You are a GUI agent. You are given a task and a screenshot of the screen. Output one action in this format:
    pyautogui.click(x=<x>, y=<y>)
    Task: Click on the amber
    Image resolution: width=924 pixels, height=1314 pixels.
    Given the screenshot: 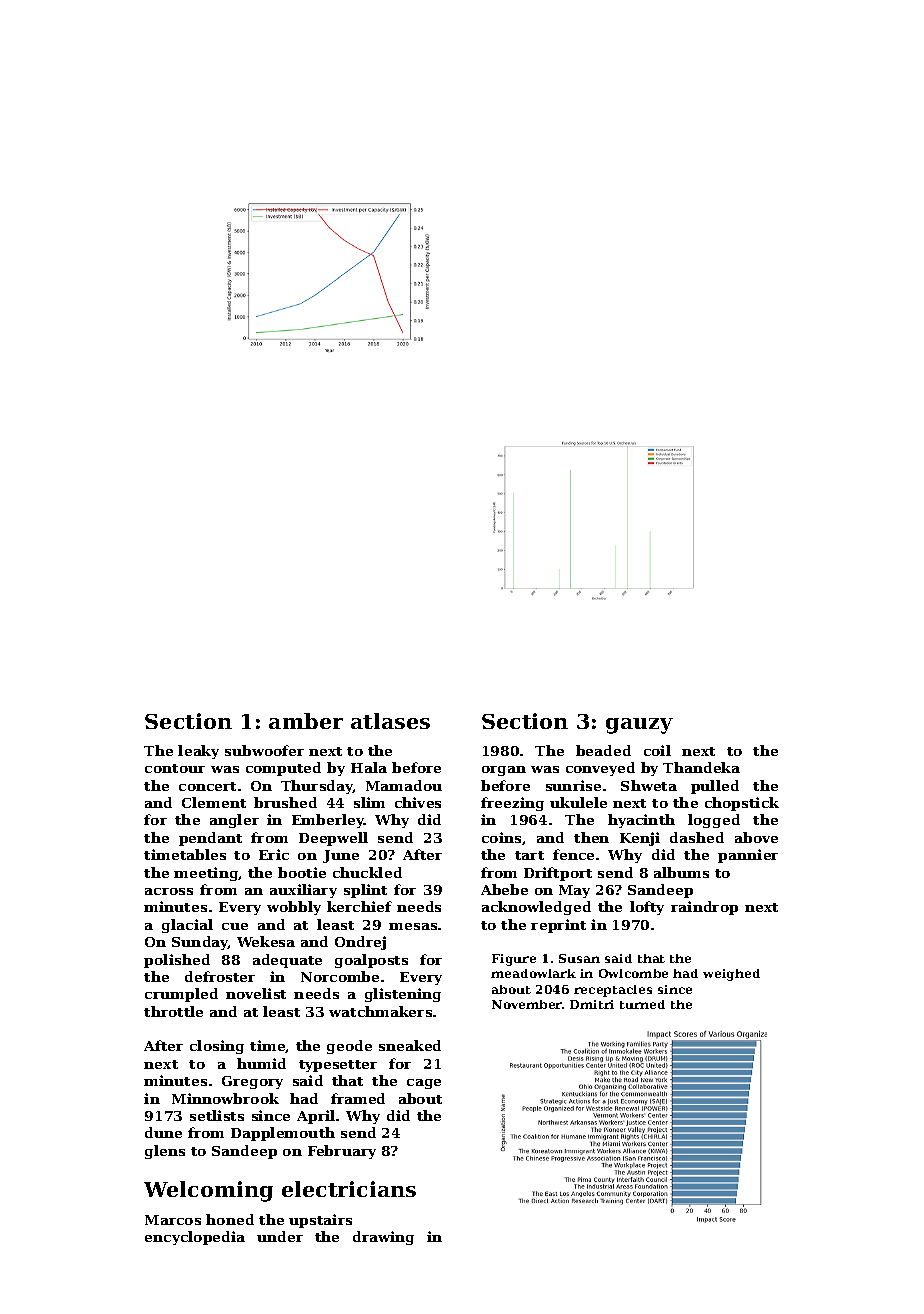 What is the action you would take?
    pyautogui.click(x=306, y=721)
